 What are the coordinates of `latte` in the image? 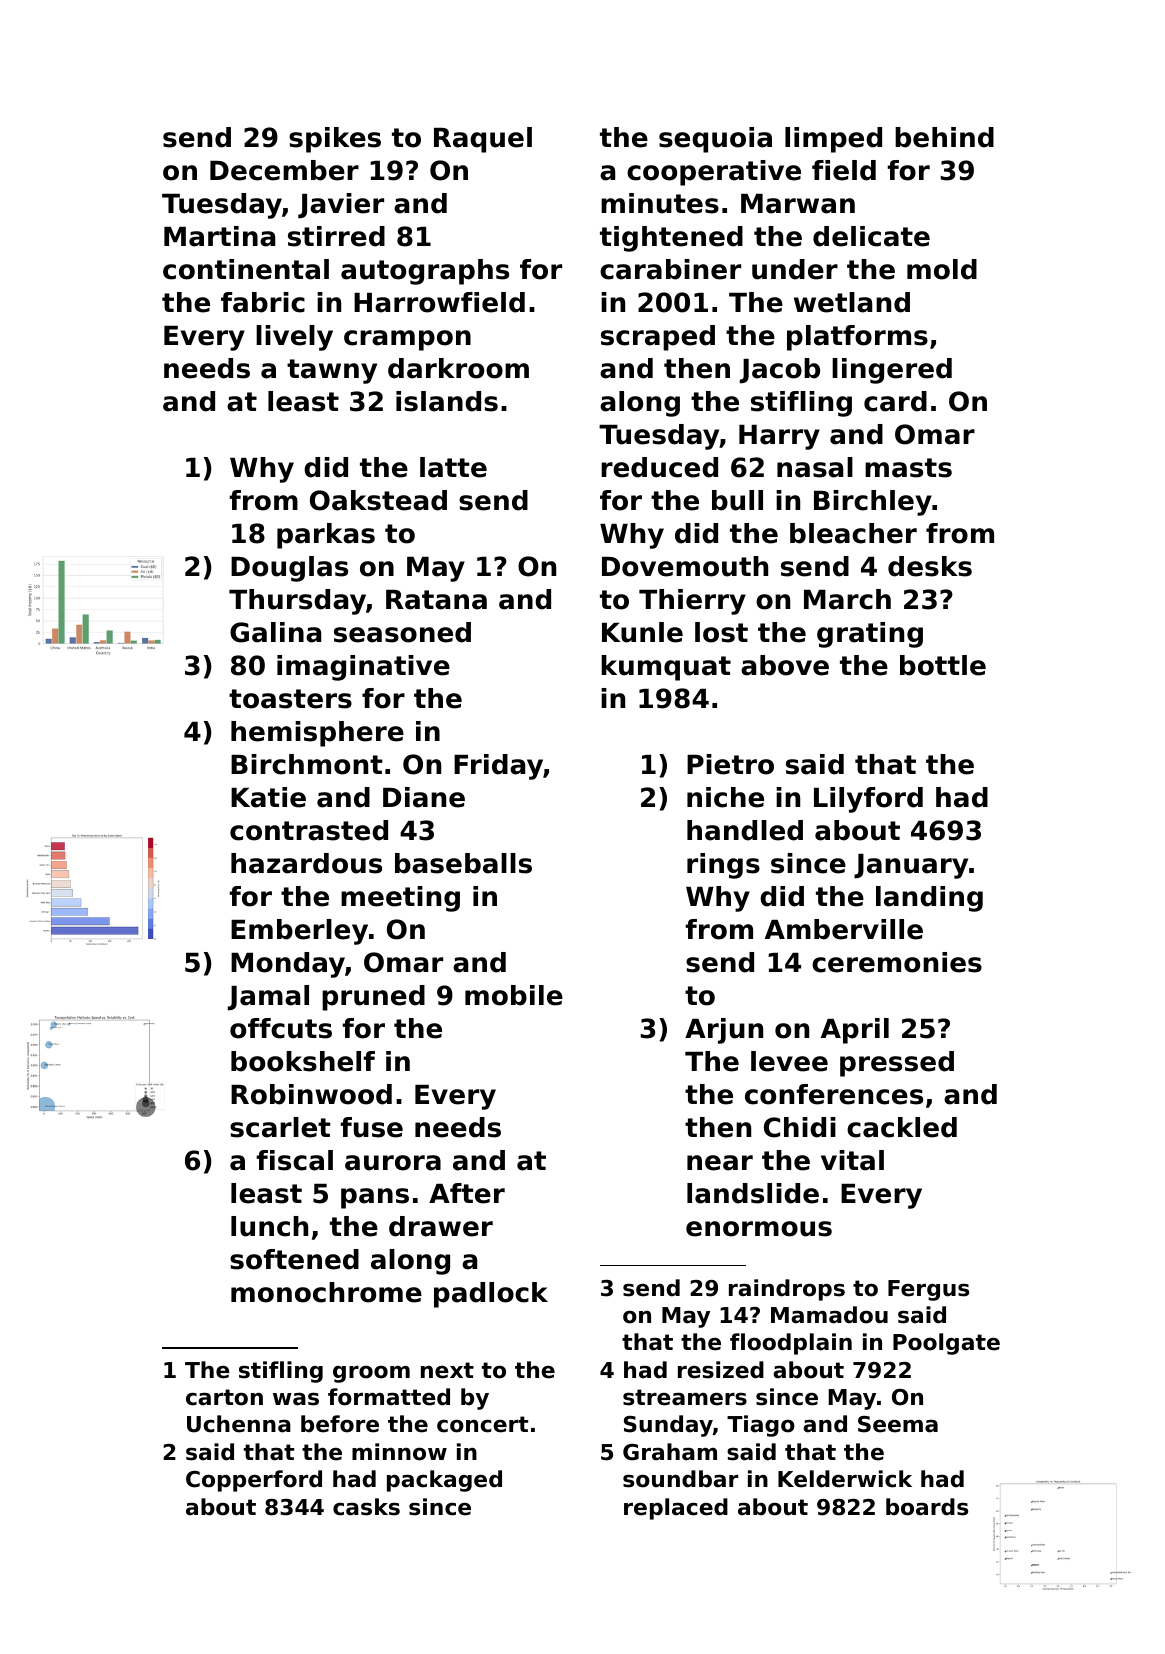 It's located at (453, 467).
